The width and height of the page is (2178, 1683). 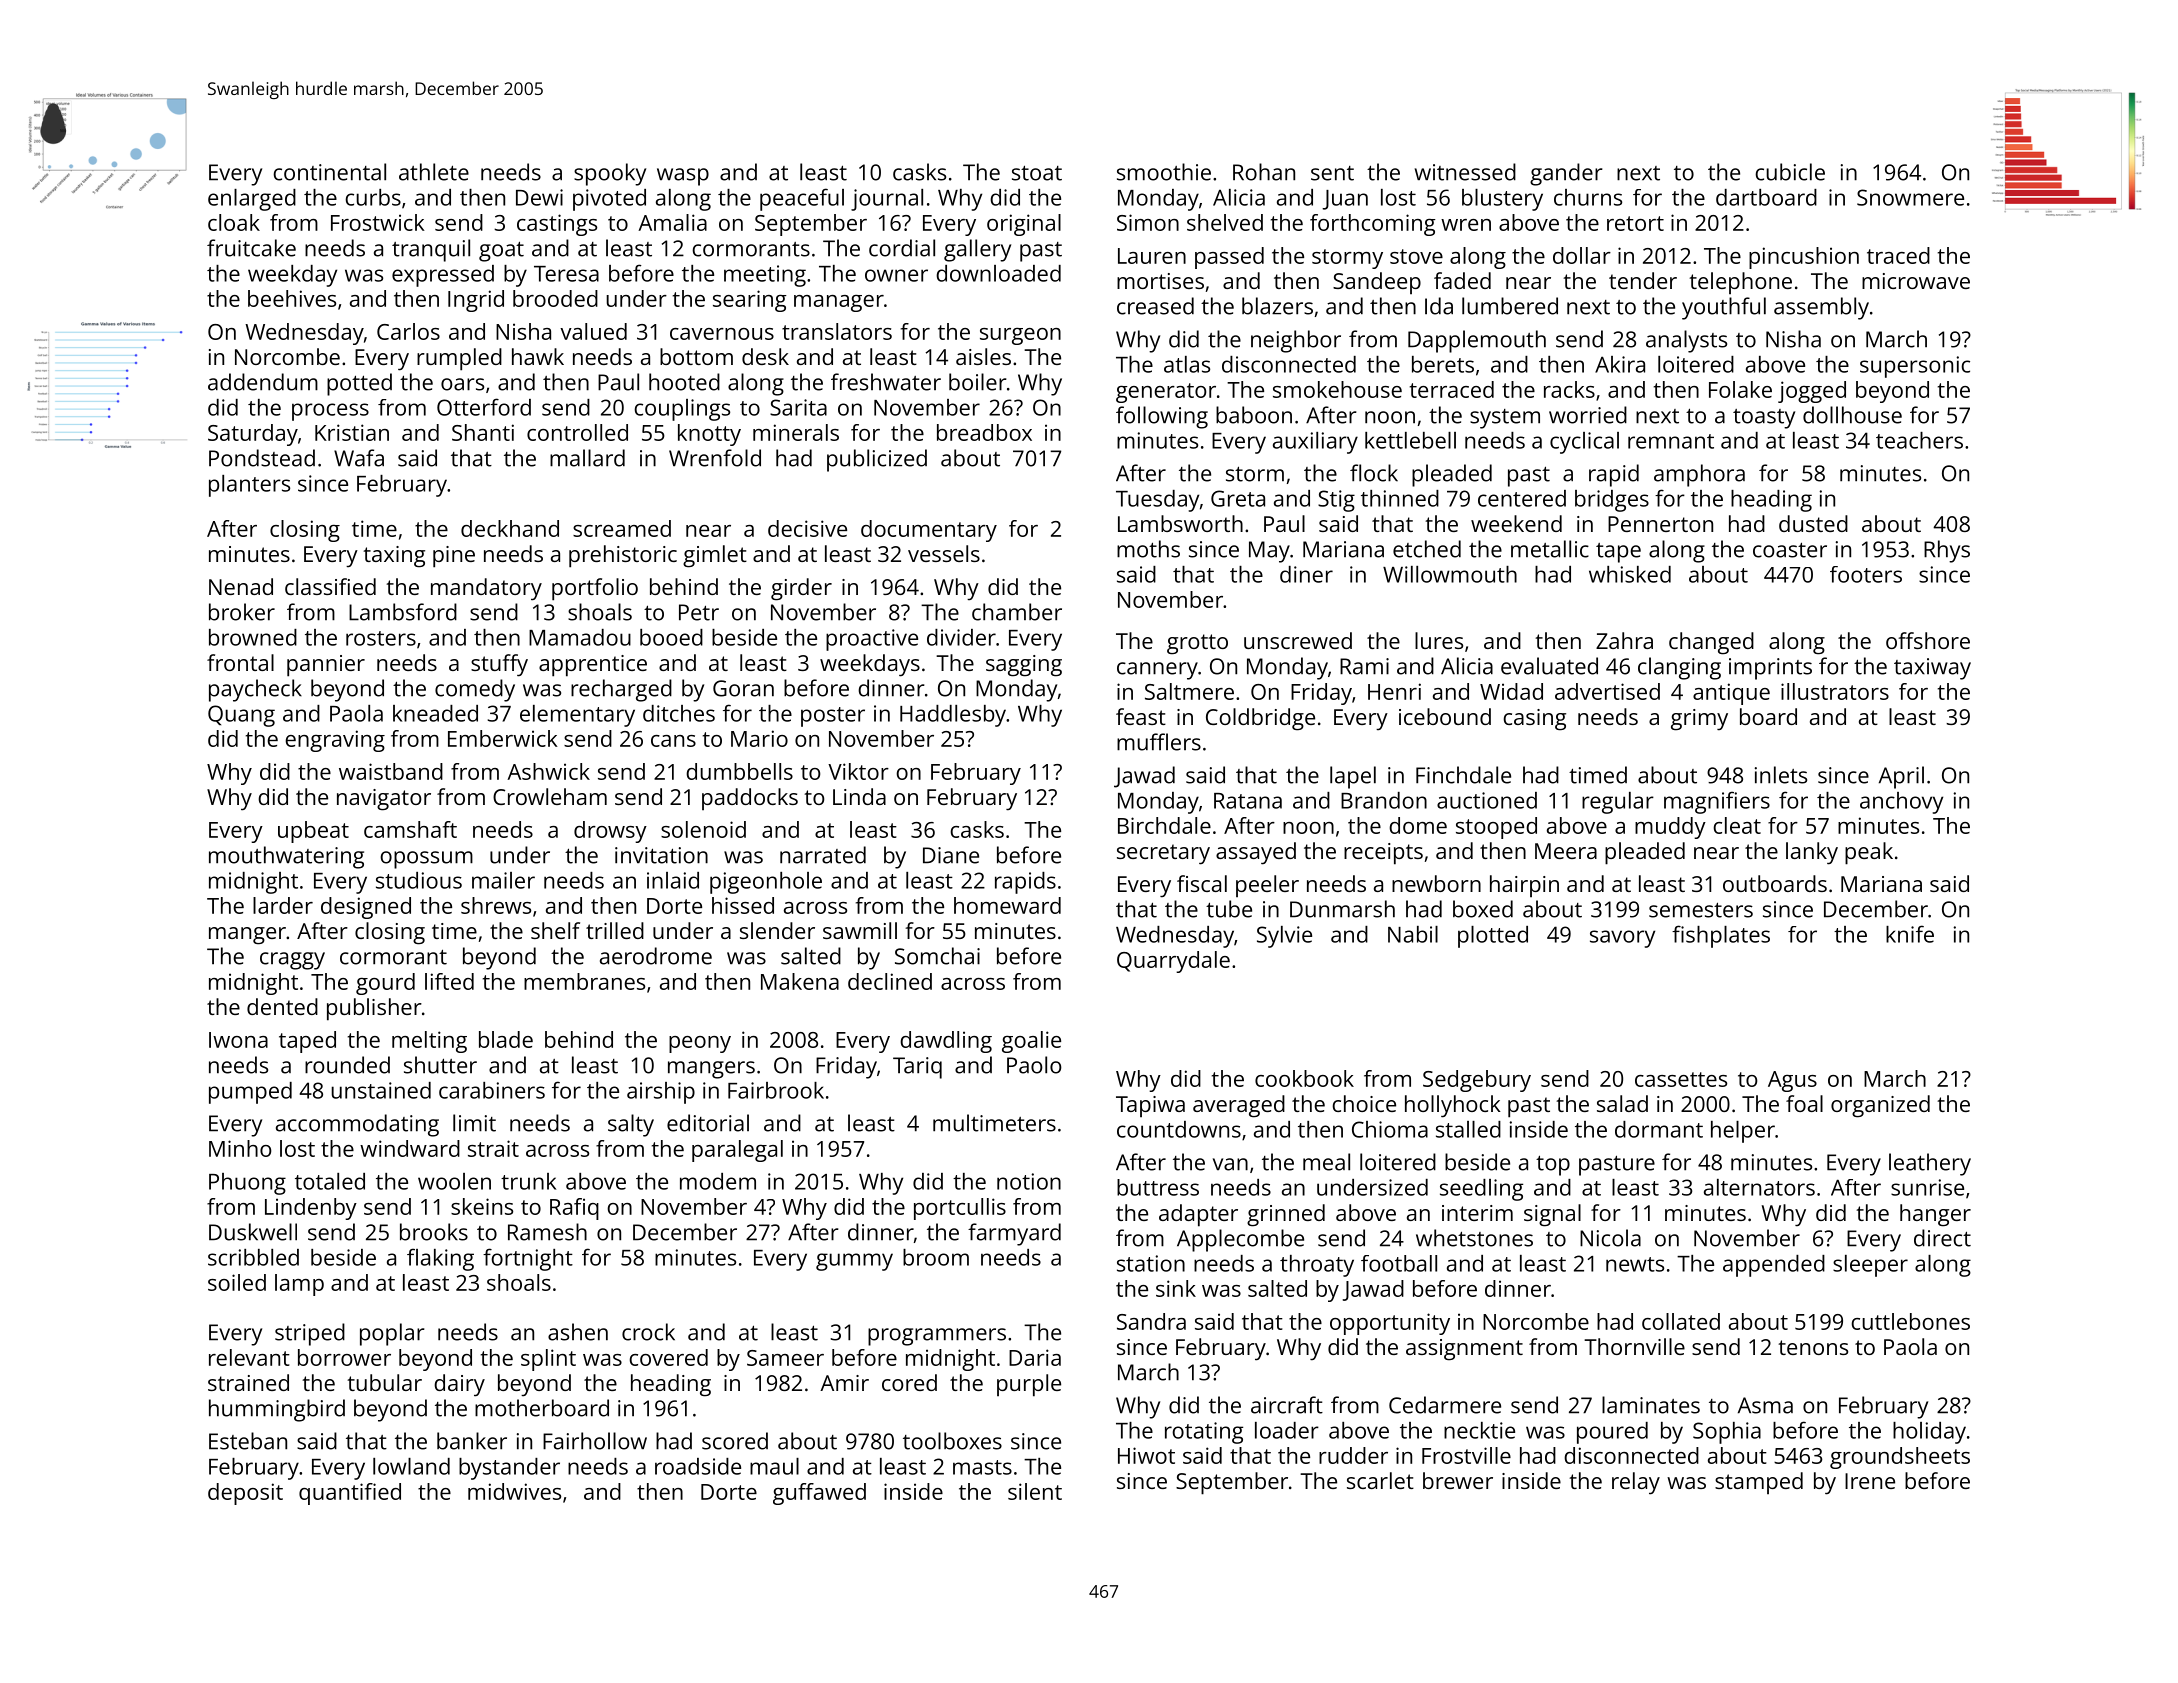 What do you see at coordinates (1866, 574) in the page?
I see `footers` at bounding box center [1866, 574].
